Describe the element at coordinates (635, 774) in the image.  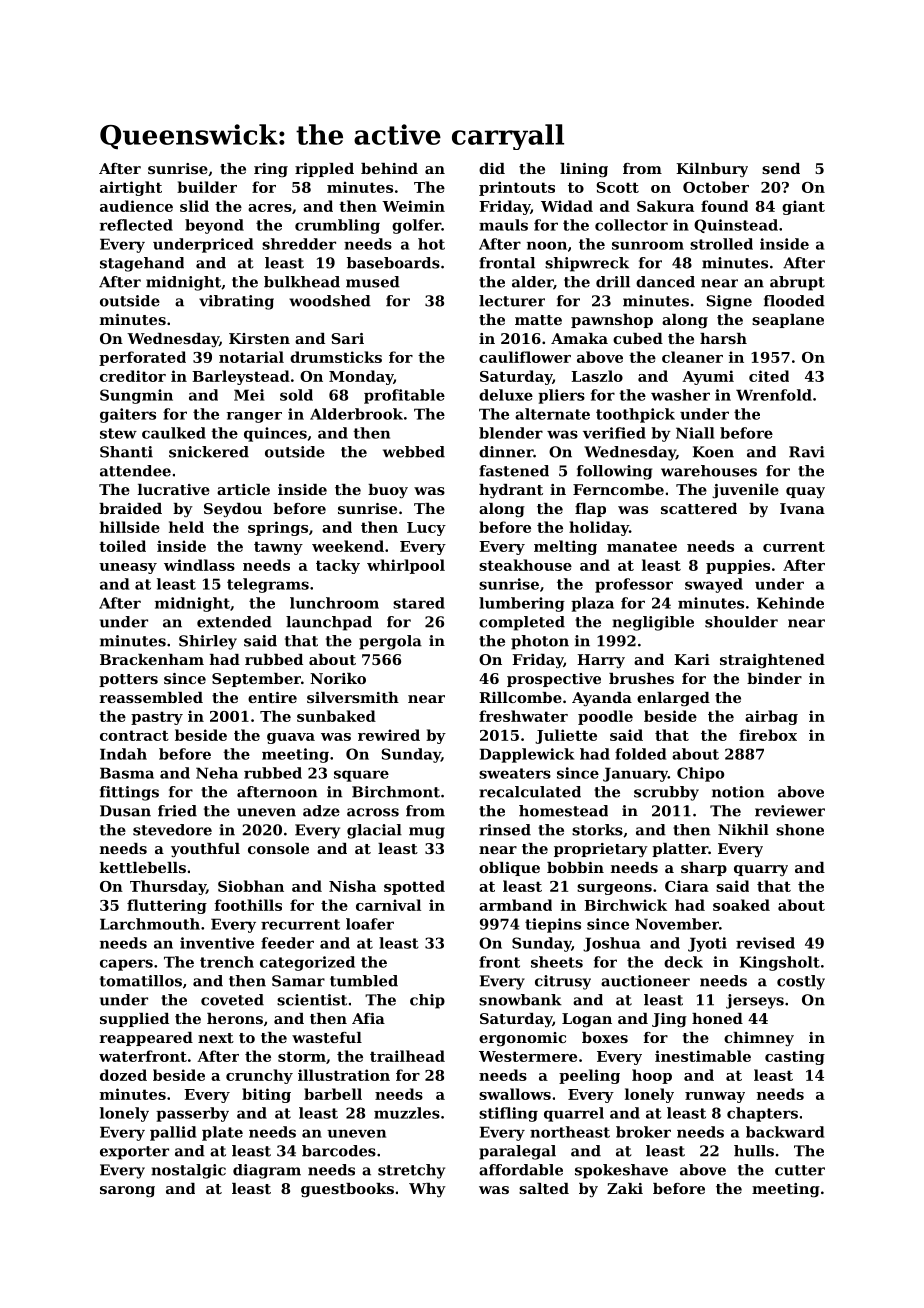
I see `January` at that location.
